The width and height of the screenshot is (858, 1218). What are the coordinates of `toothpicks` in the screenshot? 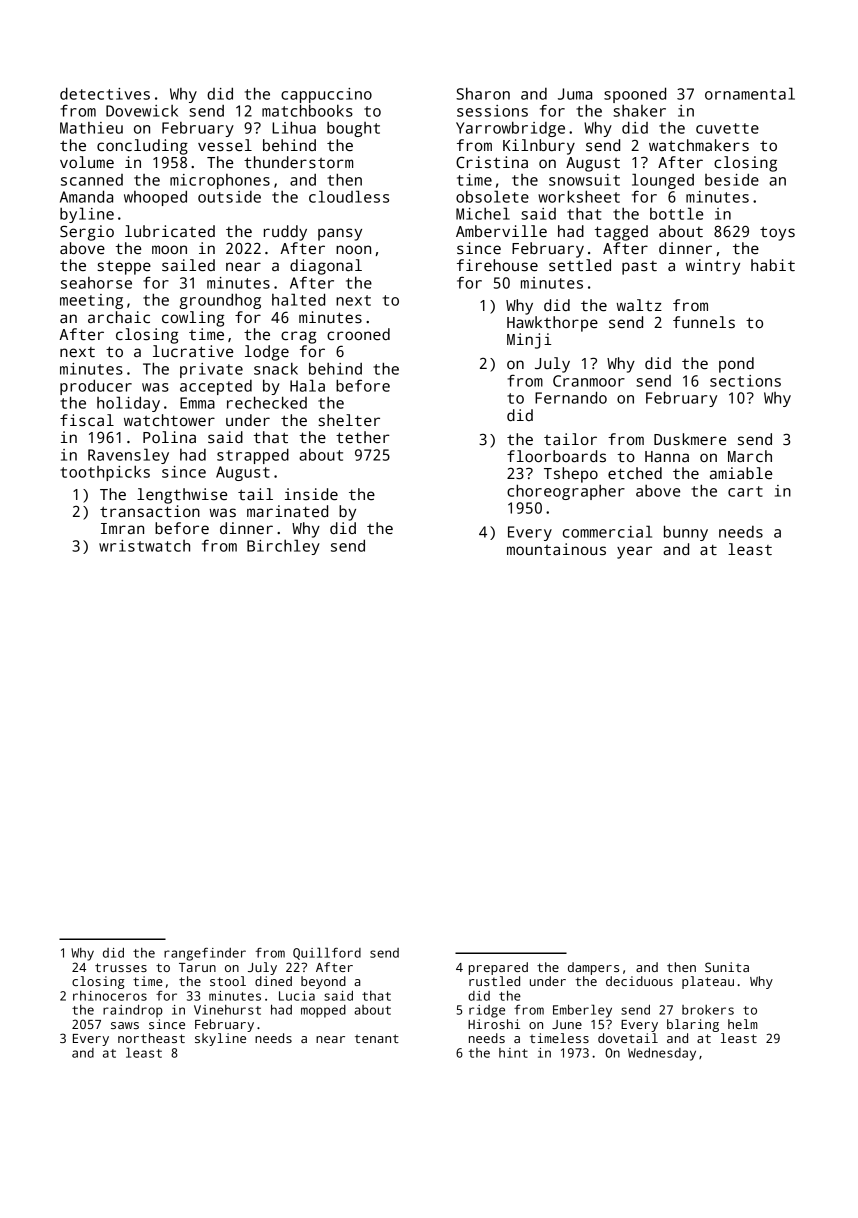 It's located at (105, 473).
